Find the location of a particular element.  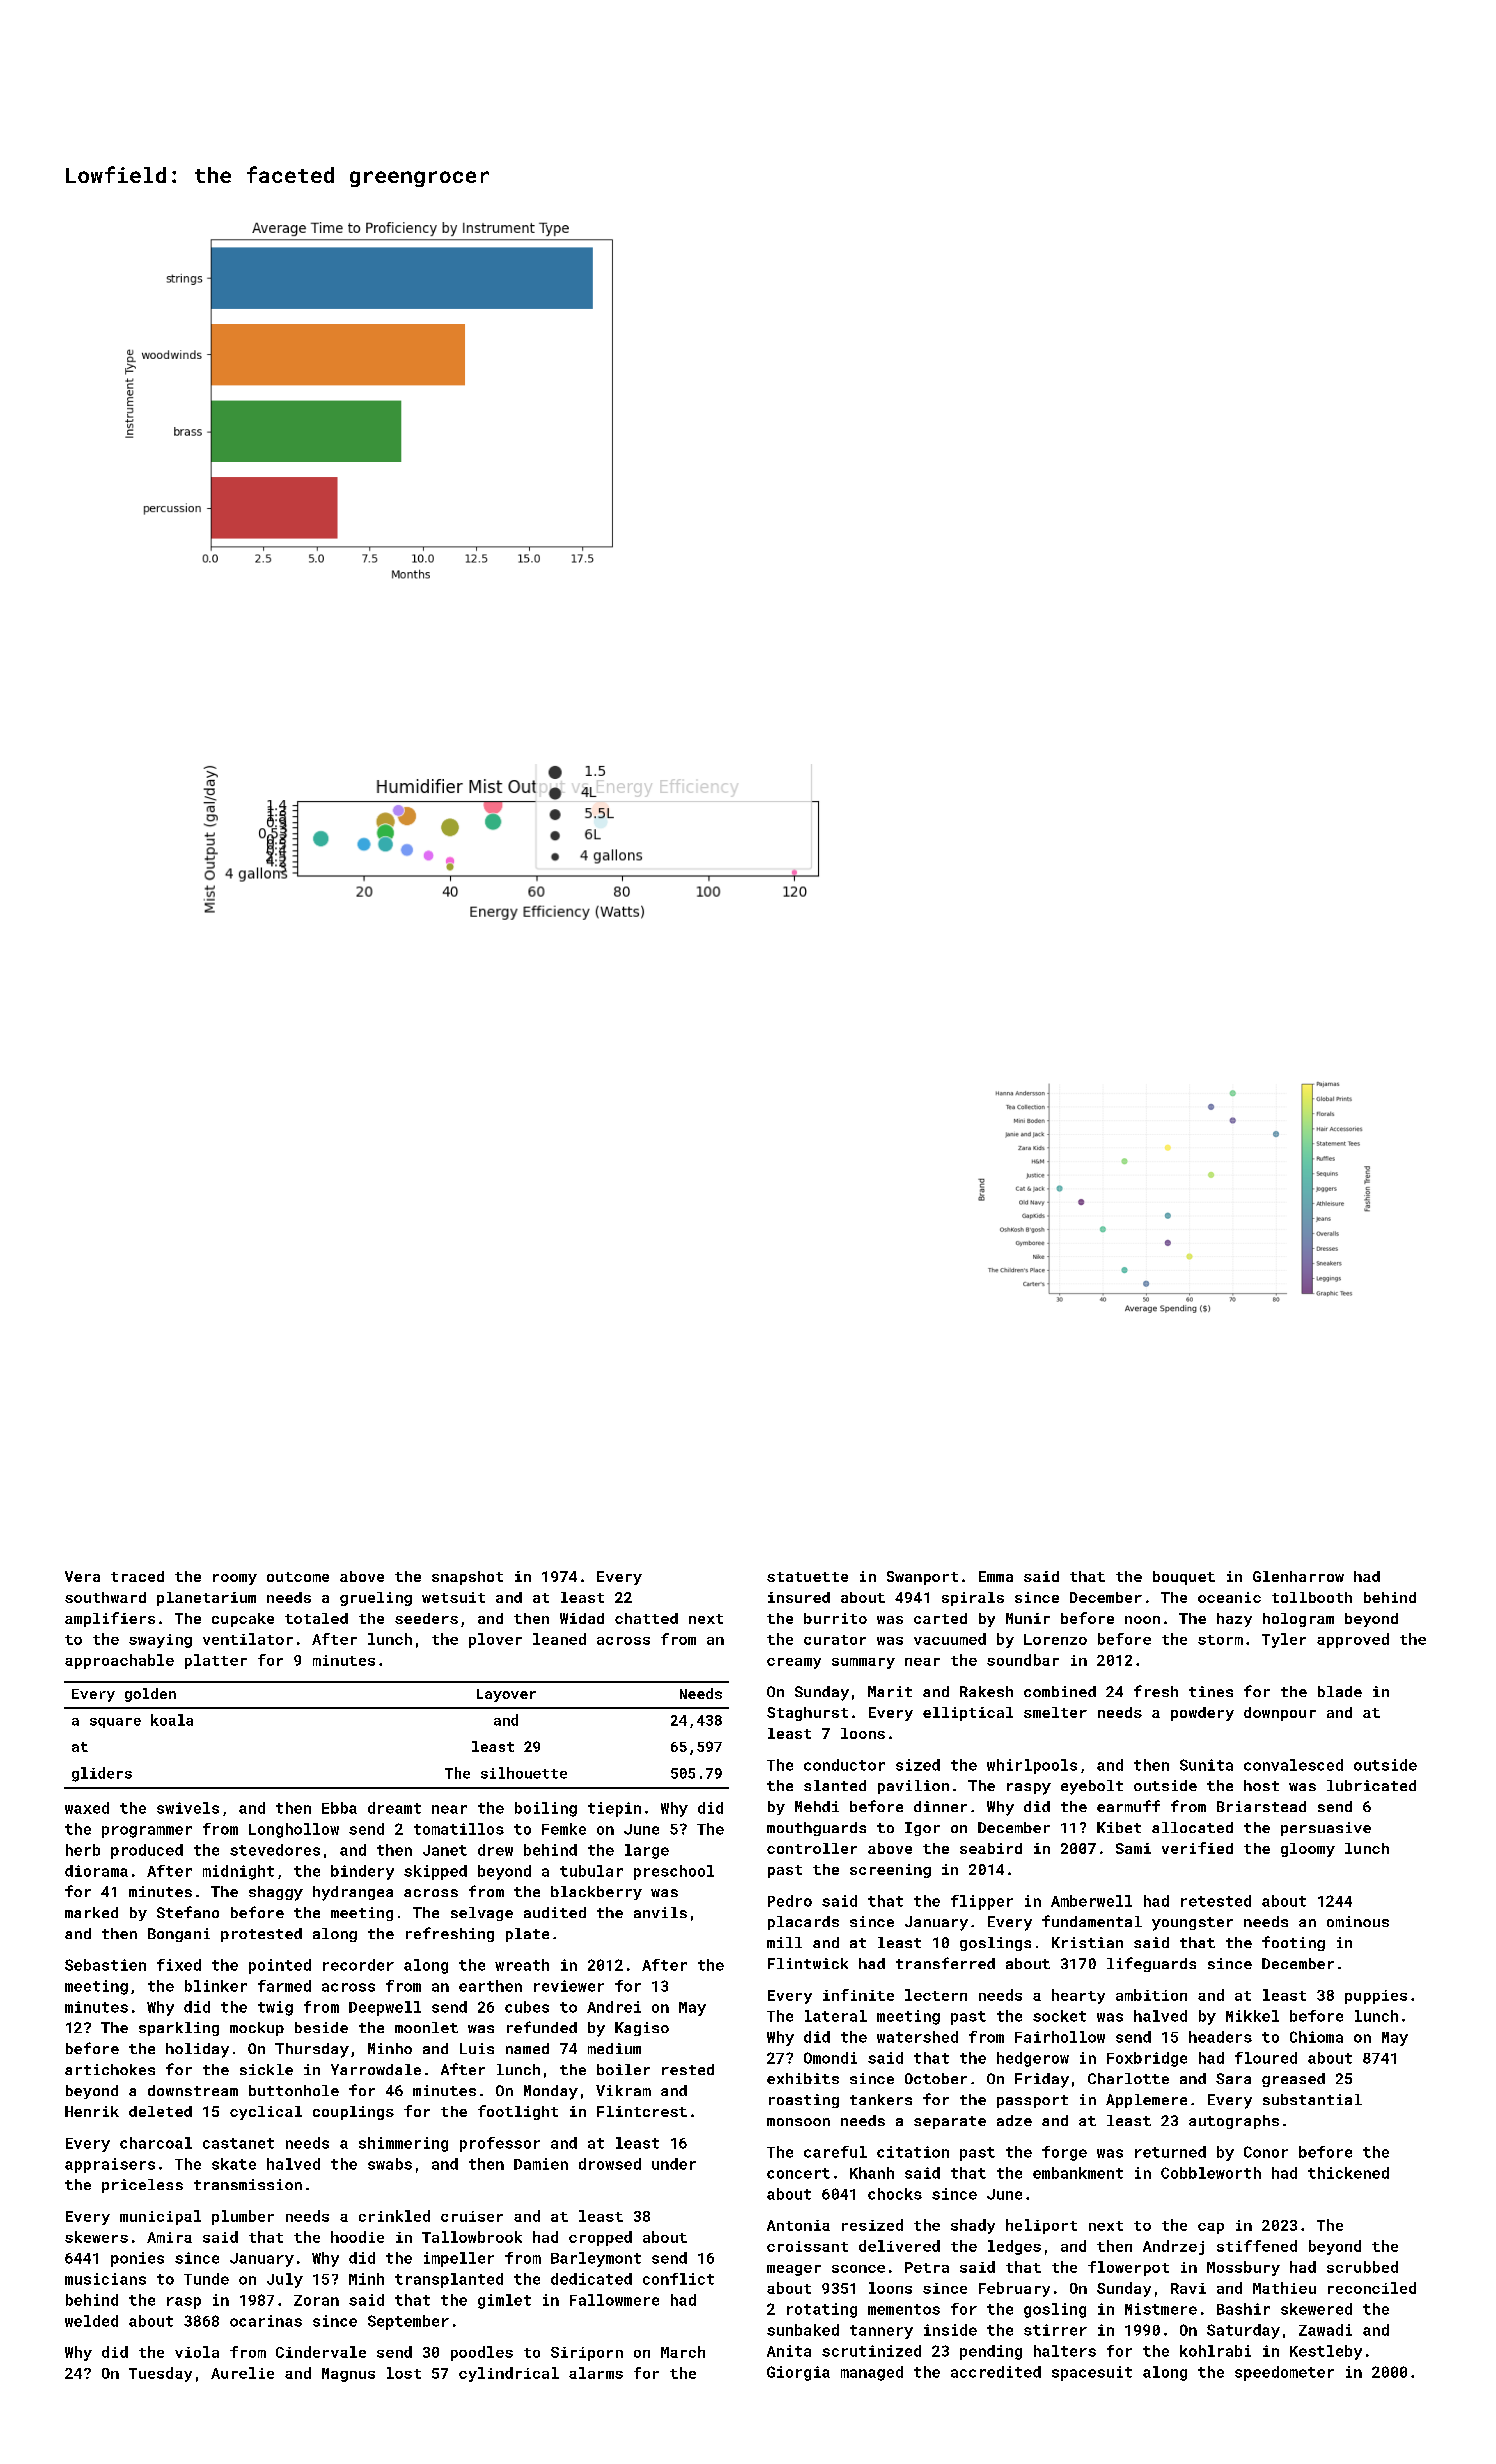

bouquet is located at coordinates (1184, 1578).
